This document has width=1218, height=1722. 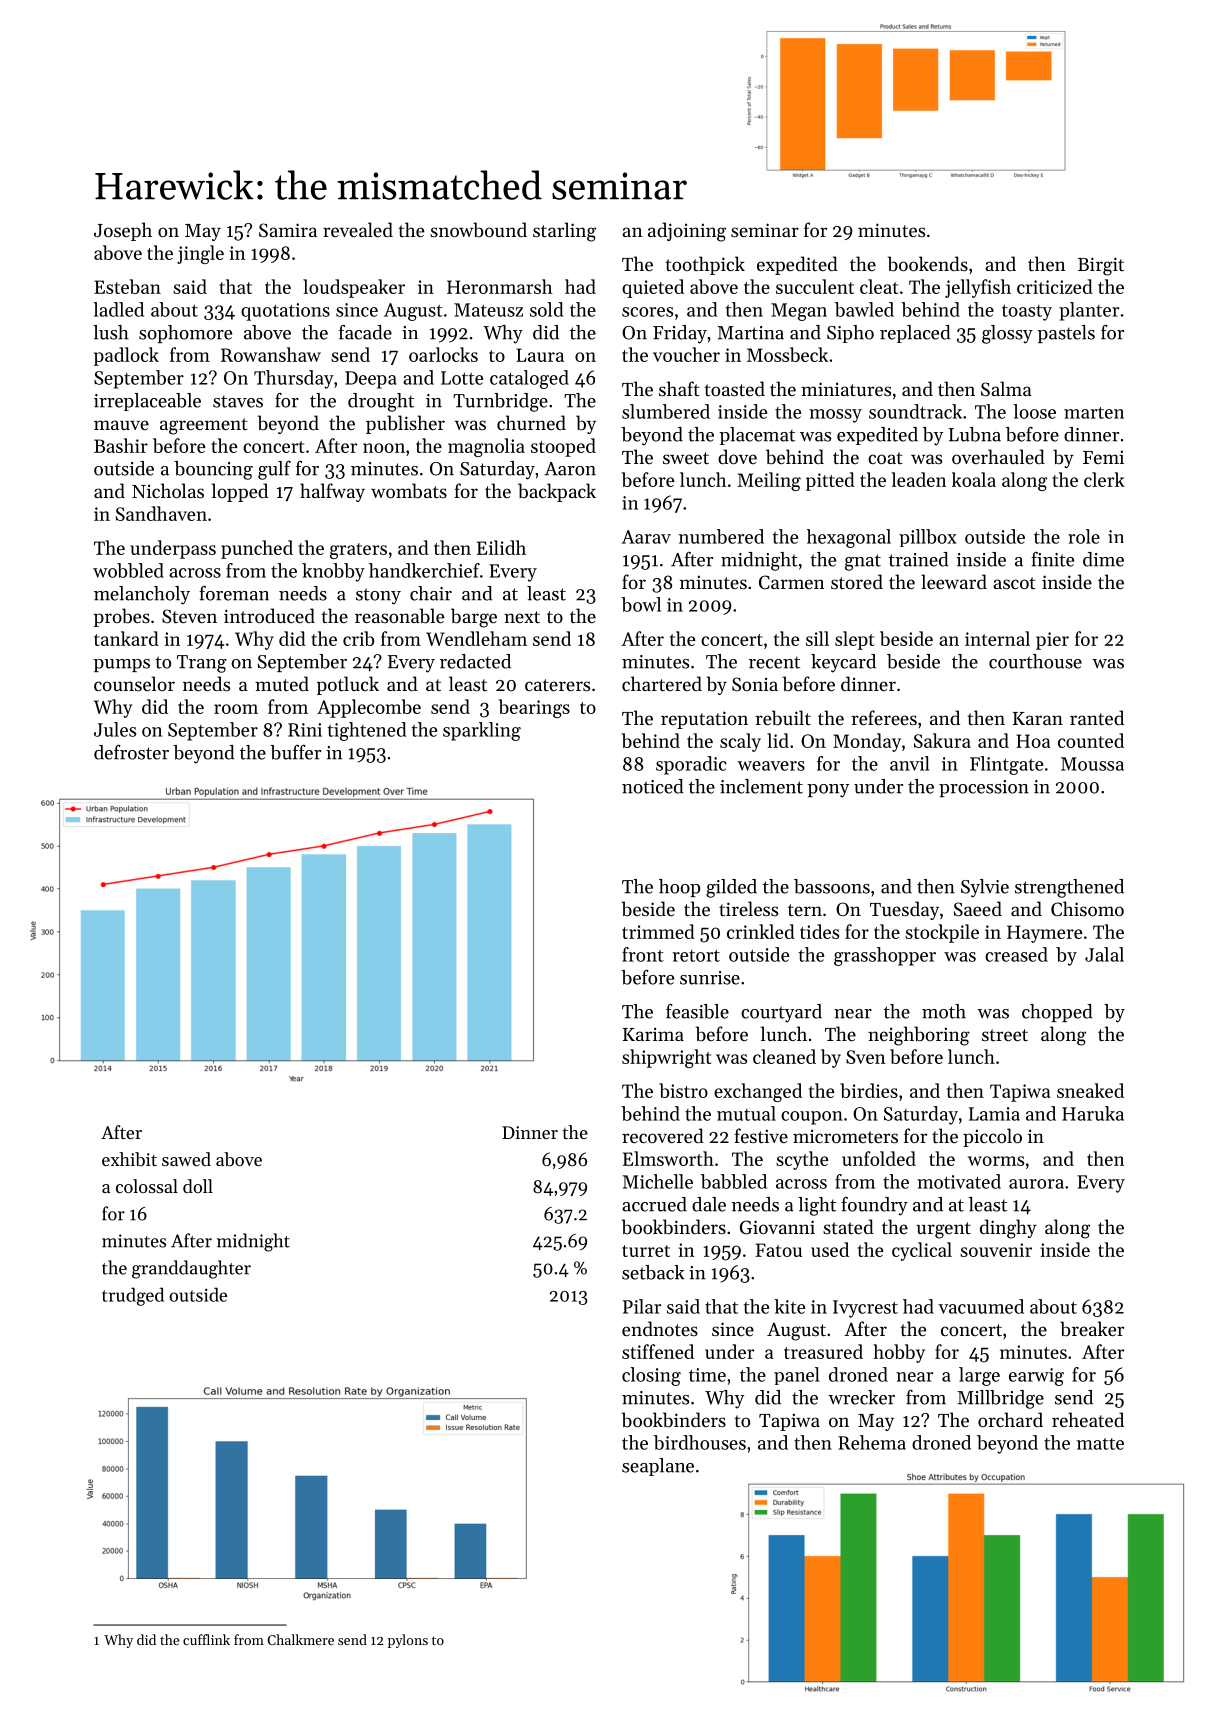 I want to click on matte, so click(x=1100, y=1444).
